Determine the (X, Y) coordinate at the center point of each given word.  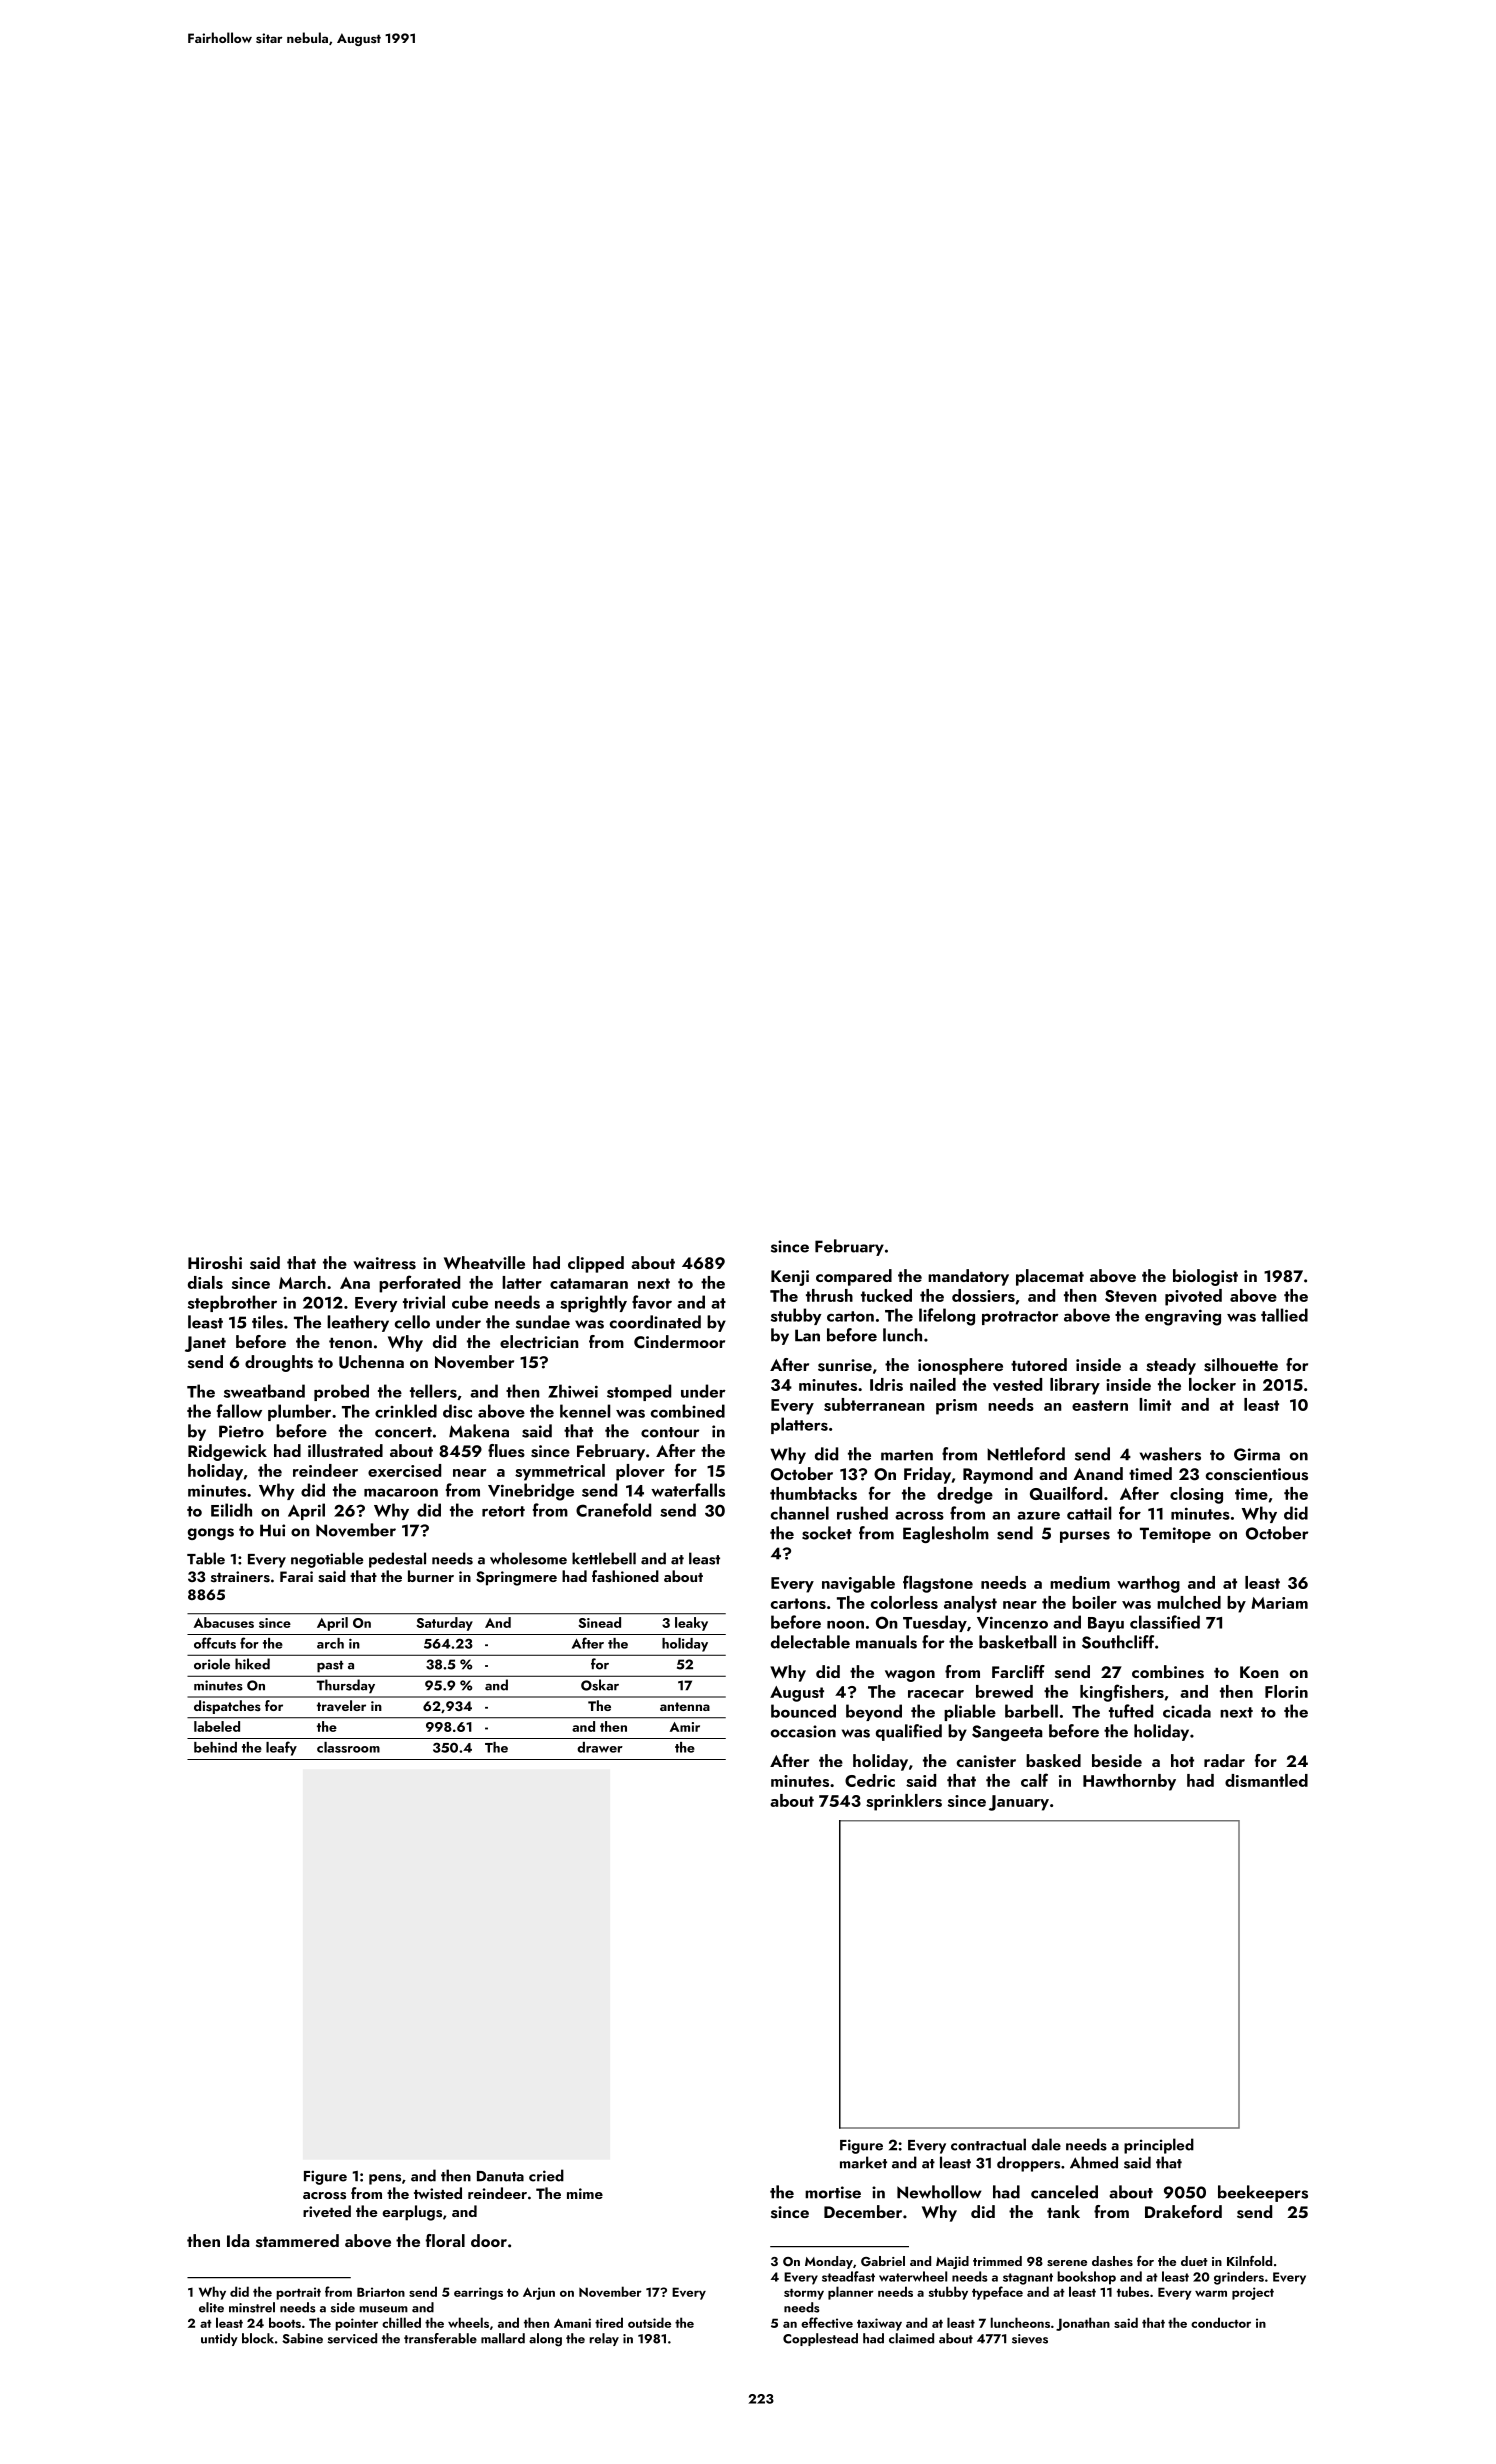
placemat (1050, 1277)
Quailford (1066, 1493)
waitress (384, 1263)
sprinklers (904, 1802)
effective (827, 2322)
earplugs (412, 2213)
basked (1053, 1761)
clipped (596, 1264)
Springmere (516, 1578)
